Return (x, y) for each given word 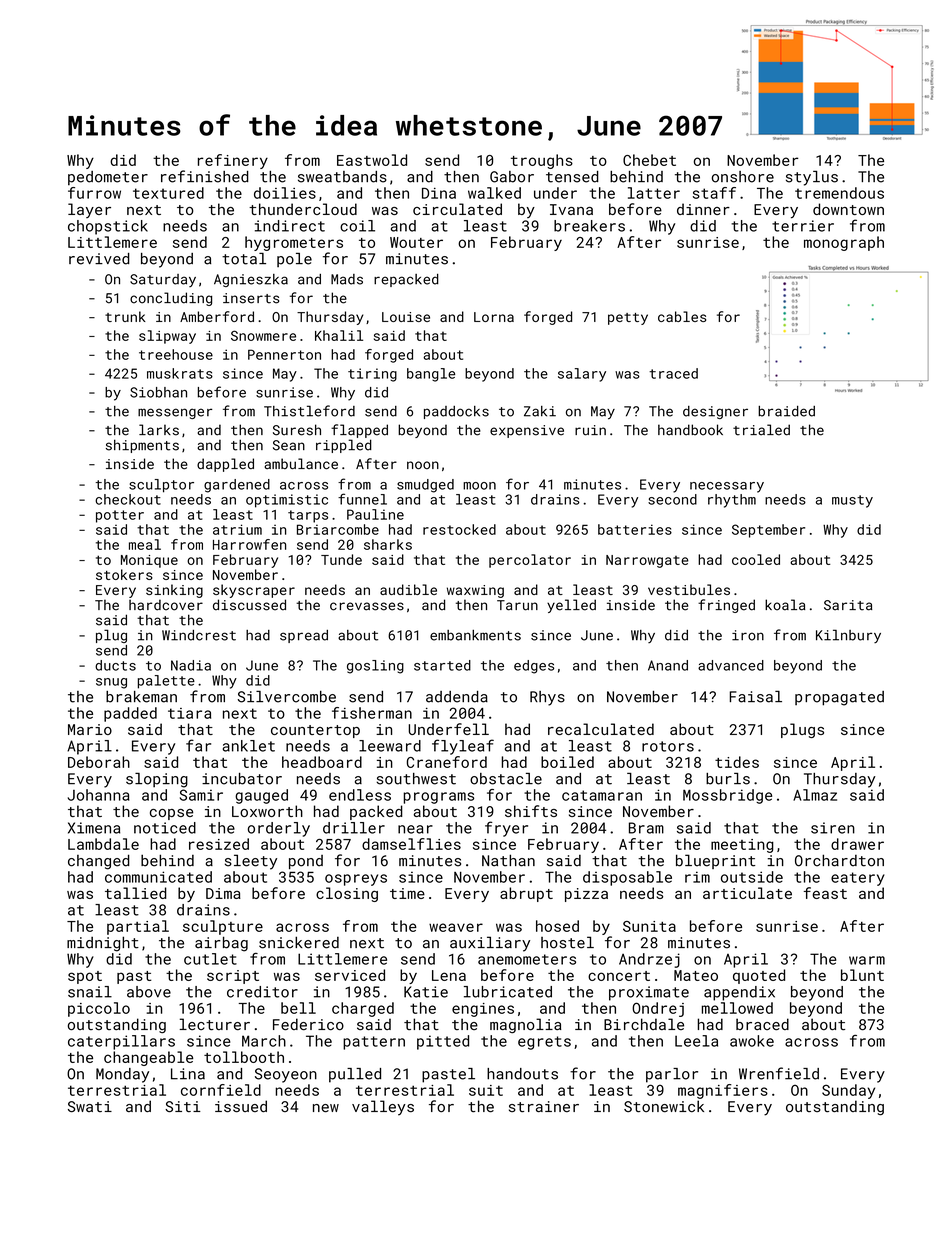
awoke (752, 1041)
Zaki (540, 411)
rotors (668, 746)
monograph (844, 243)
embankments (475, 635)
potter (120, 516)
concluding (171, 299)
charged (363, 1009)
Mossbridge (727, 796)
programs (438, 798)
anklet (248, 746)
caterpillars (121, 1042)
